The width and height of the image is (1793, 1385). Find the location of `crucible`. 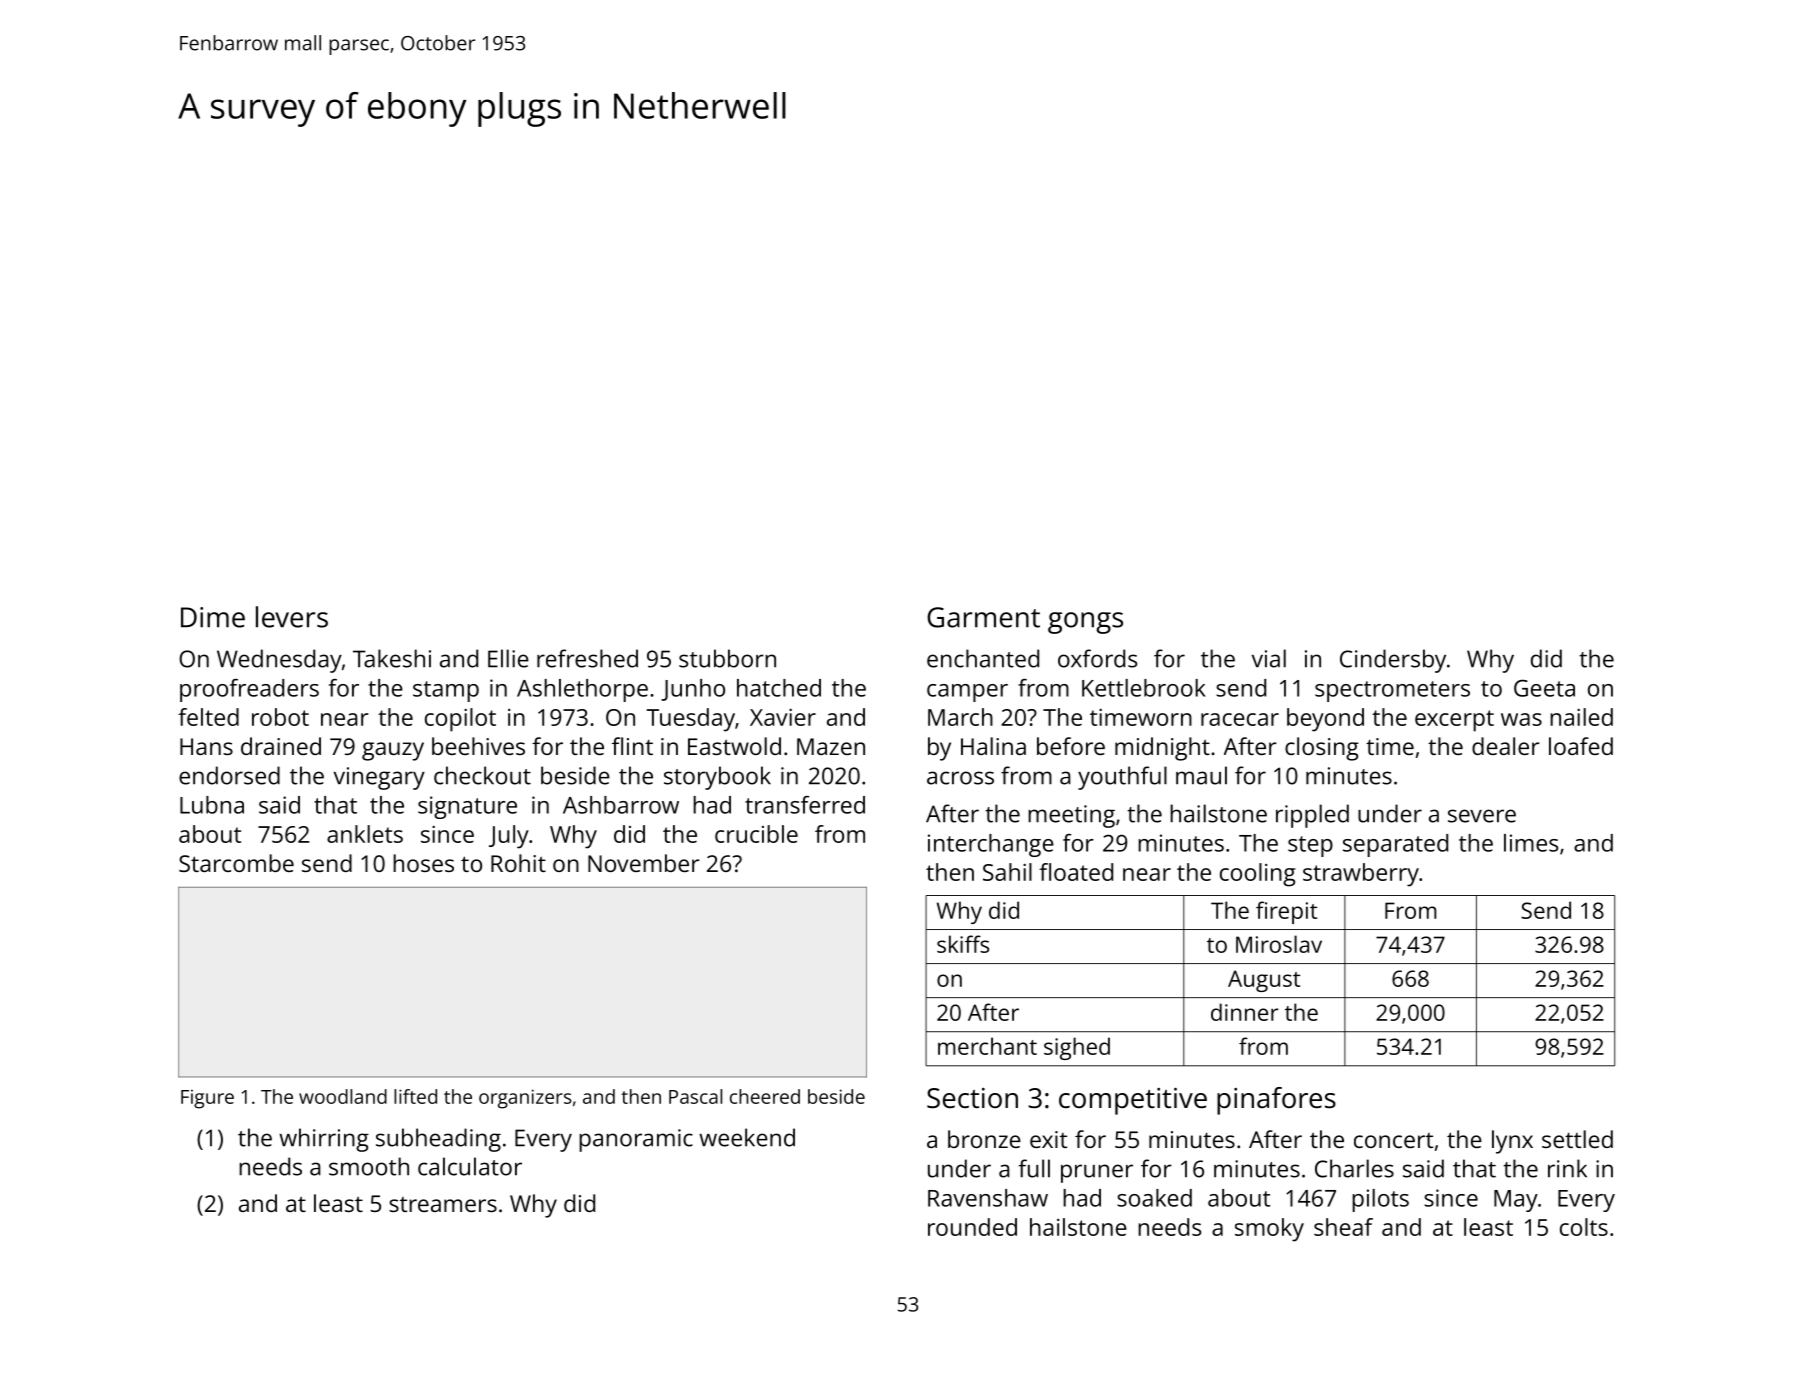

crucible is located at coordinates (756, 834).
